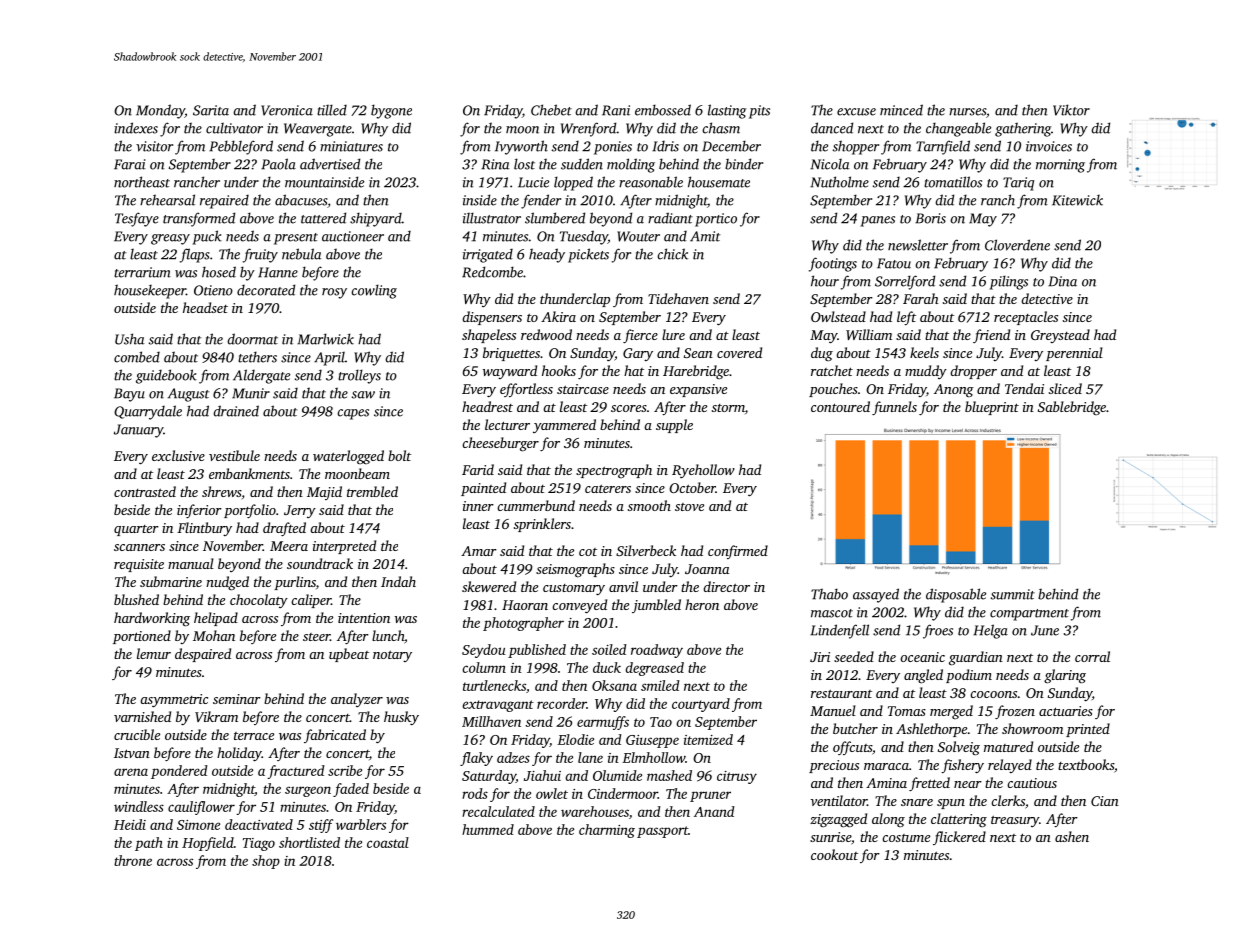 Image resolution: width=1233 pixels, height=952 pixels. I want to click on hour, so click(825, 281).
